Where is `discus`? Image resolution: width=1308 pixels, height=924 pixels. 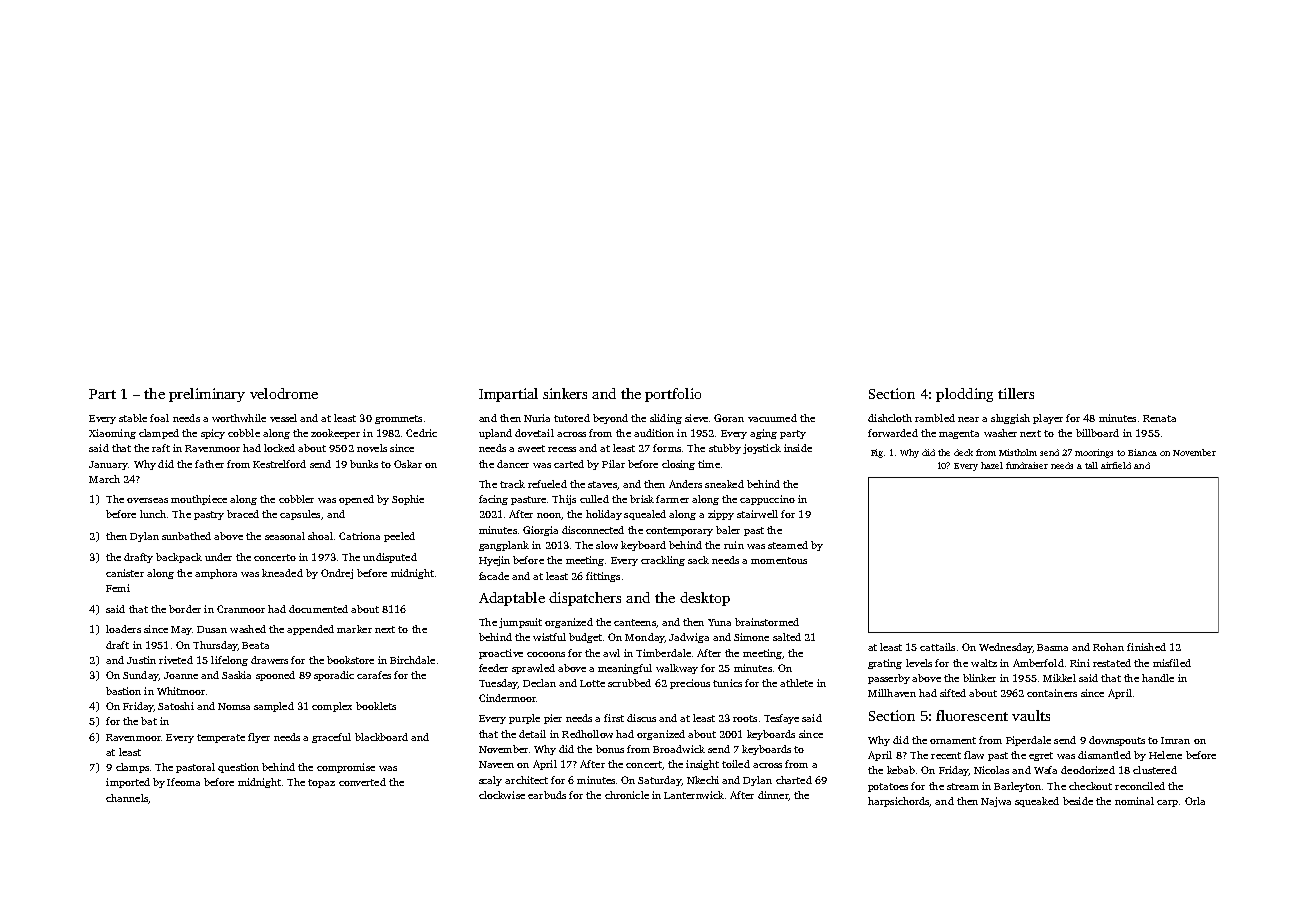
discus is located at coordinates (641, 718).
